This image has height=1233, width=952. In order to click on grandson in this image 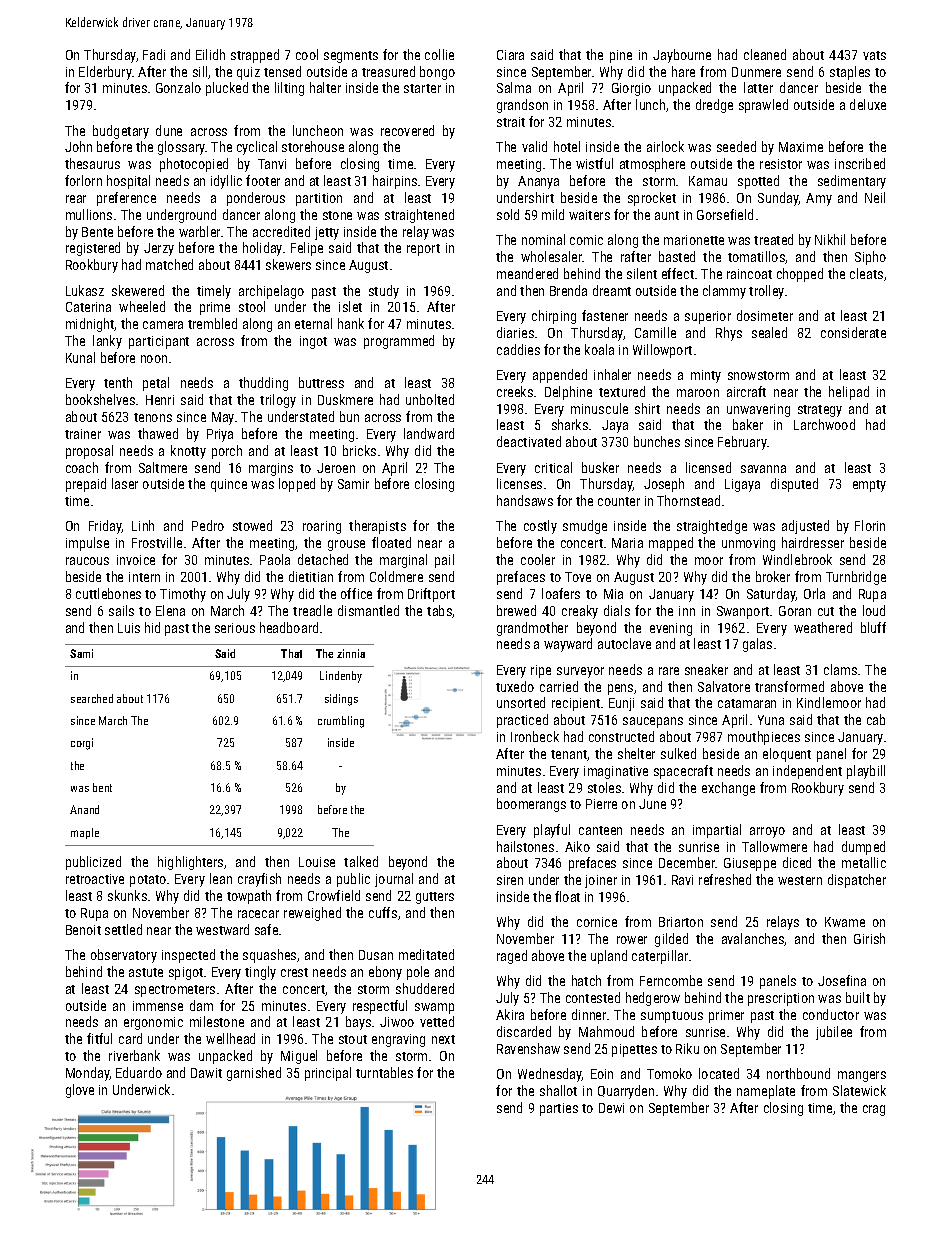, I will do `click(522, 106)`.
